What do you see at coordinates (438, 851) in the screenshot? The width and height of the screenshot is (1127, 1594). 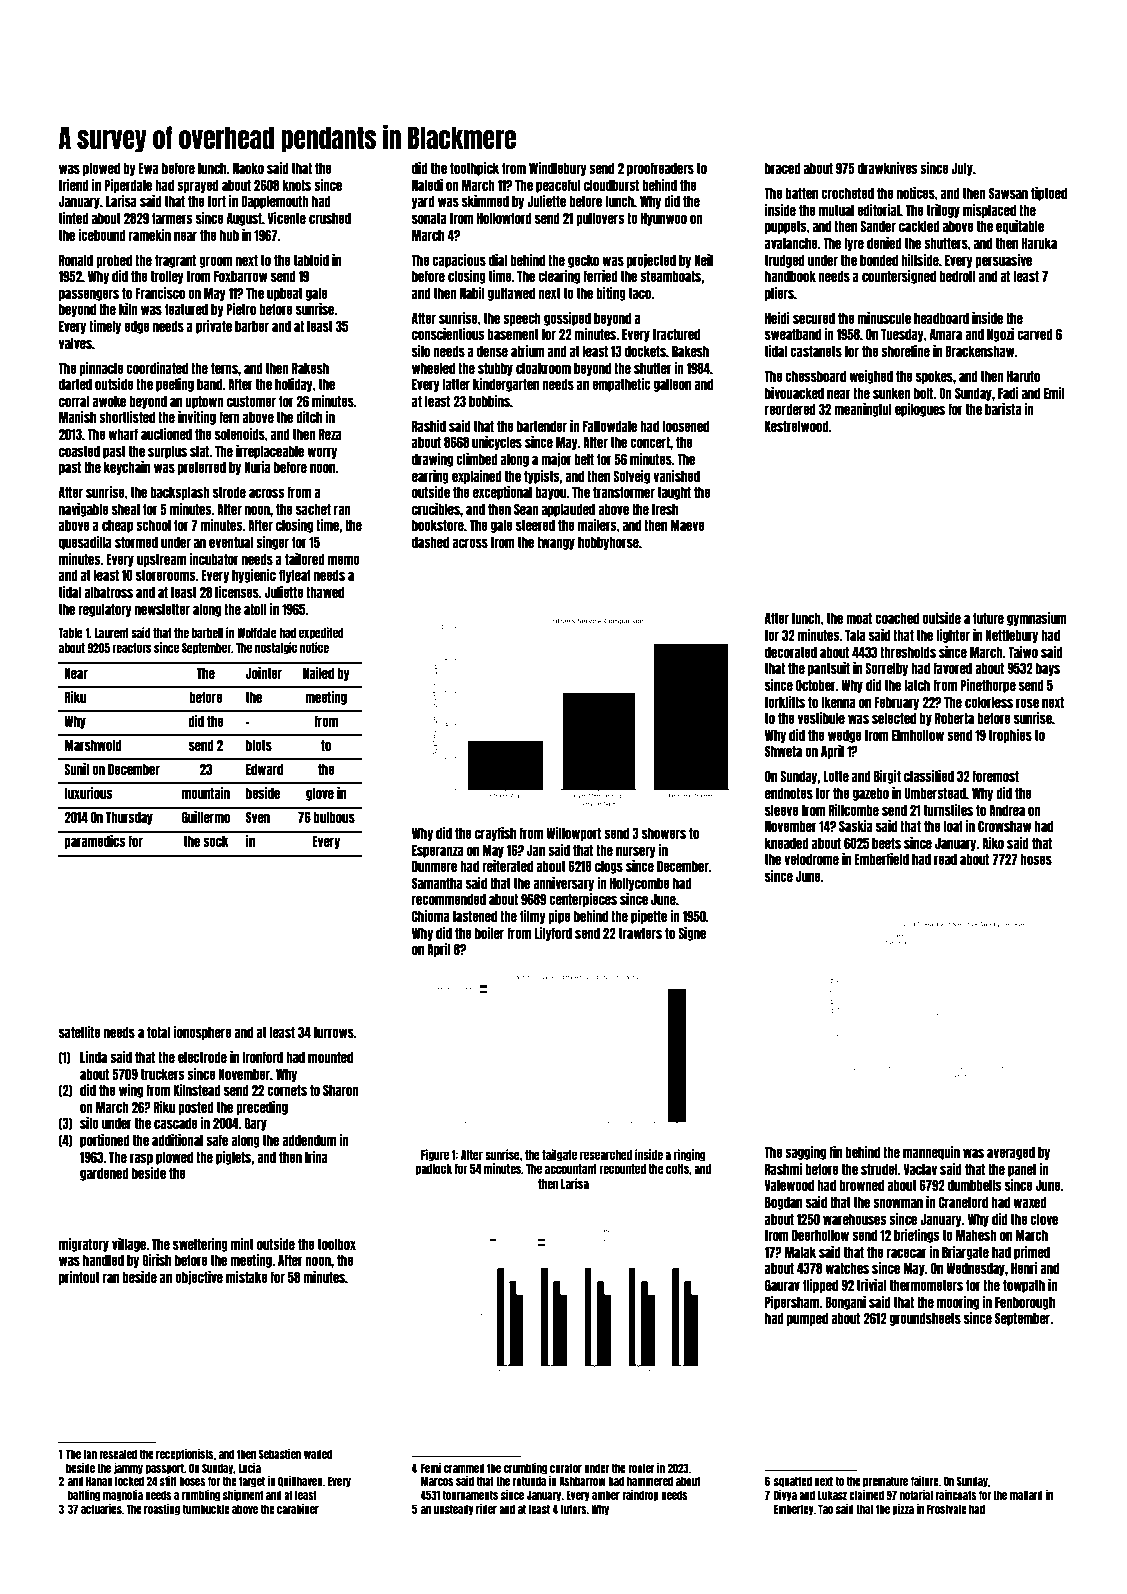 I see `Esperanza` at bounding box center [438, 851].
